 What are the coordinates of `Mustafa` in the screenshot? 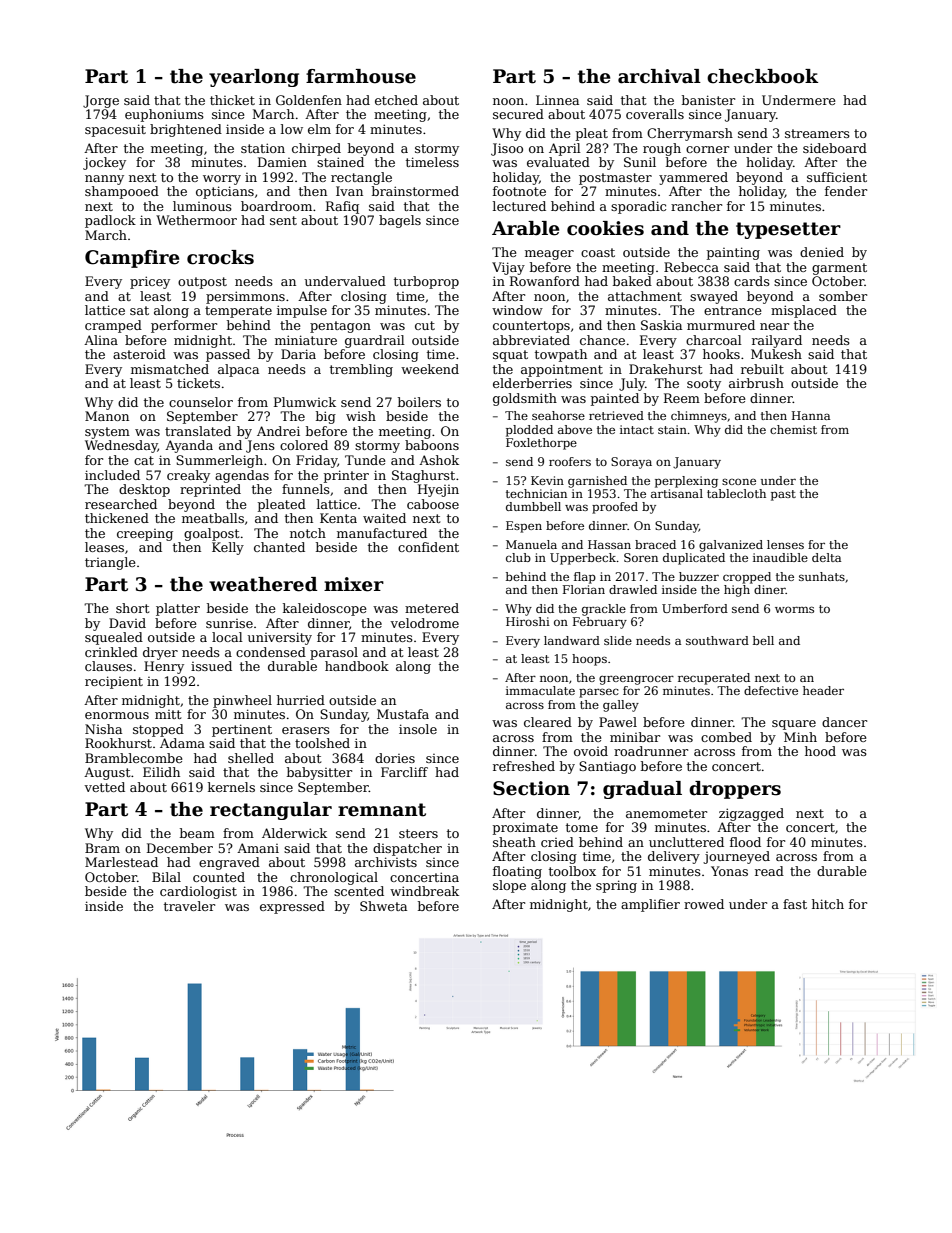 It's located at (403, 714).
